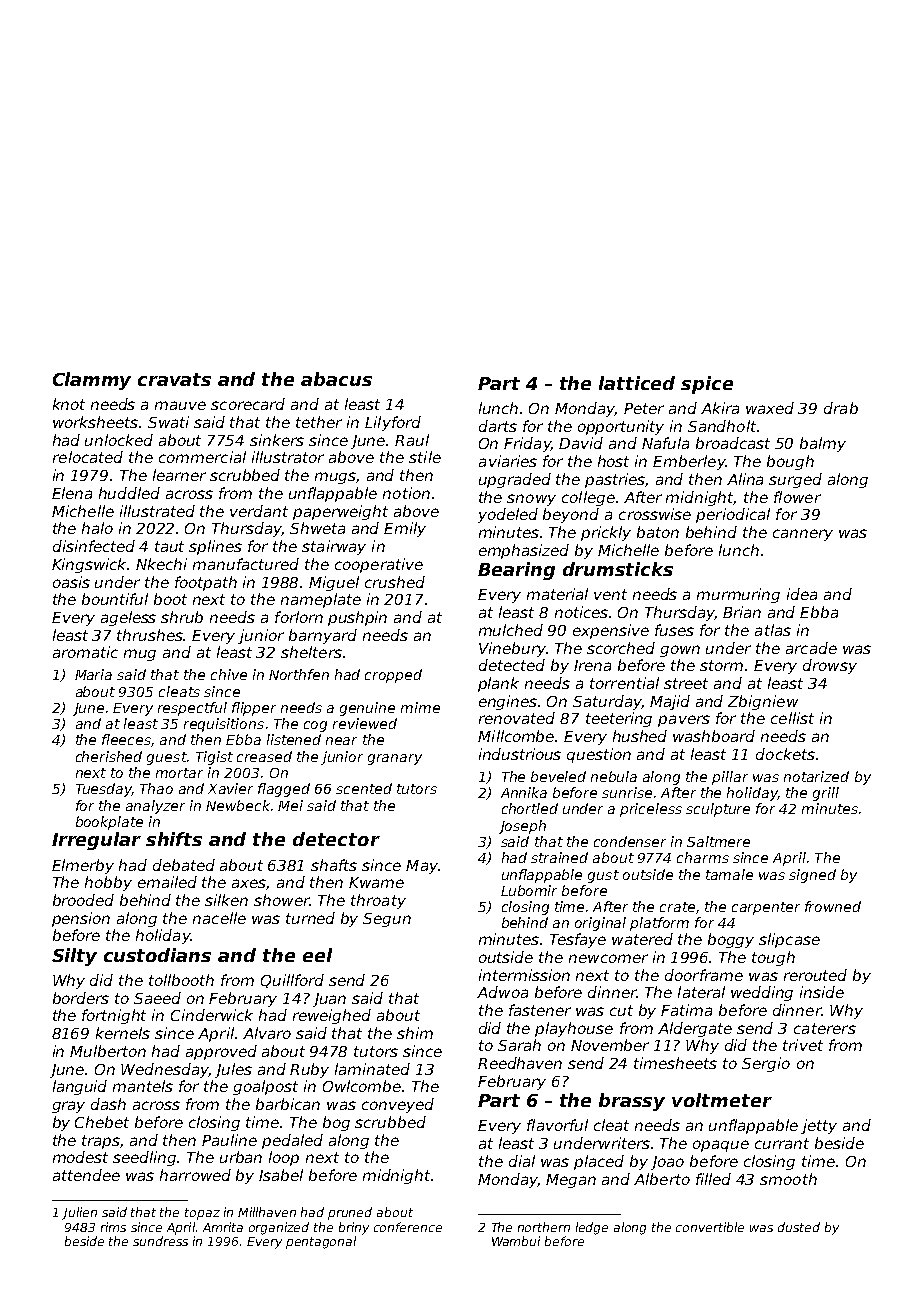 The width and height of the screenshot is (924, 1308). What do you see at coordinates (630, 841) in the screenshot?
I see `condenser` at bounding box center [630, 841].
